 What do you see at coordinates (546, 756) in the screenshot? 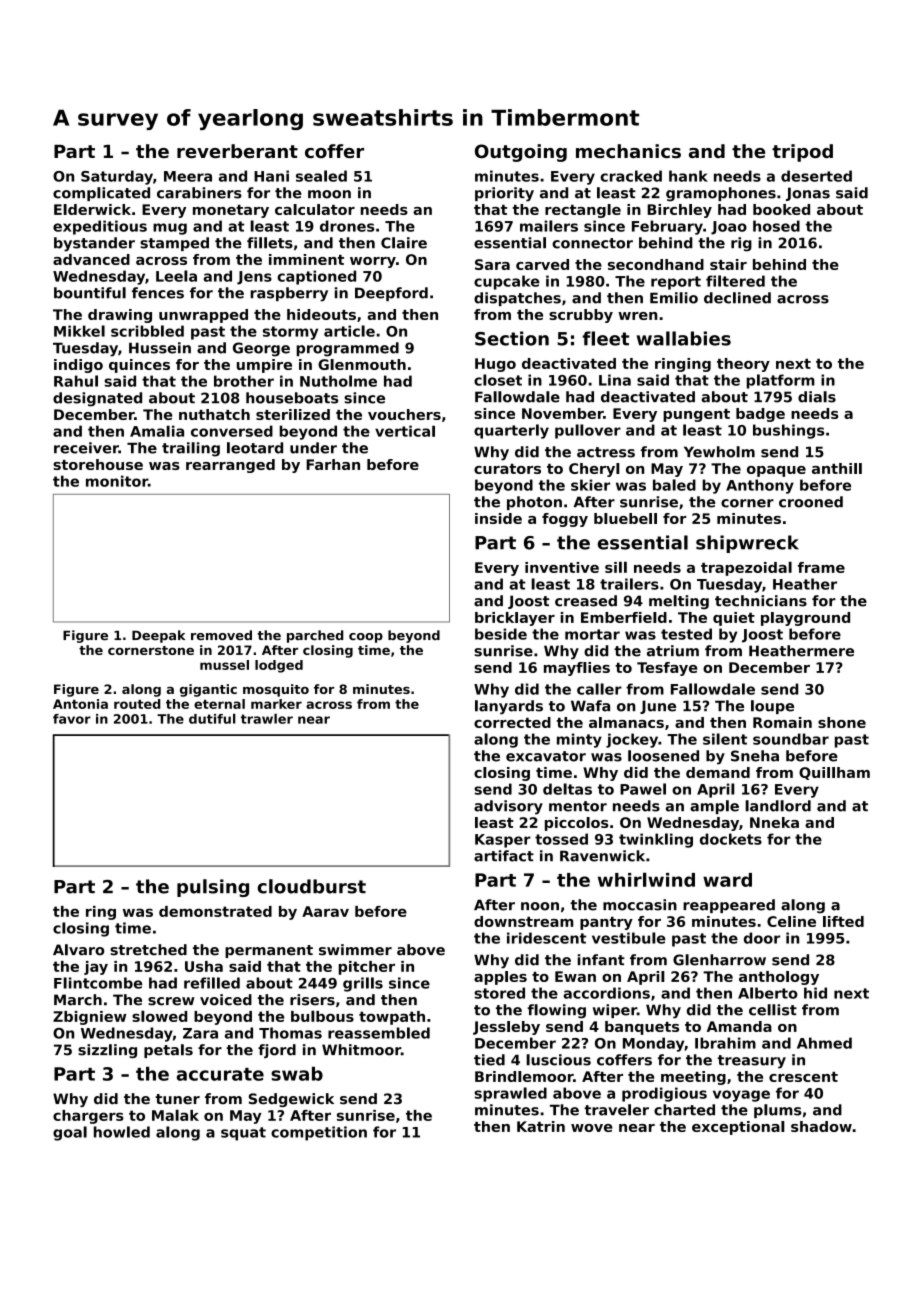
I see `excavator` at bounding box center [546, 756].
